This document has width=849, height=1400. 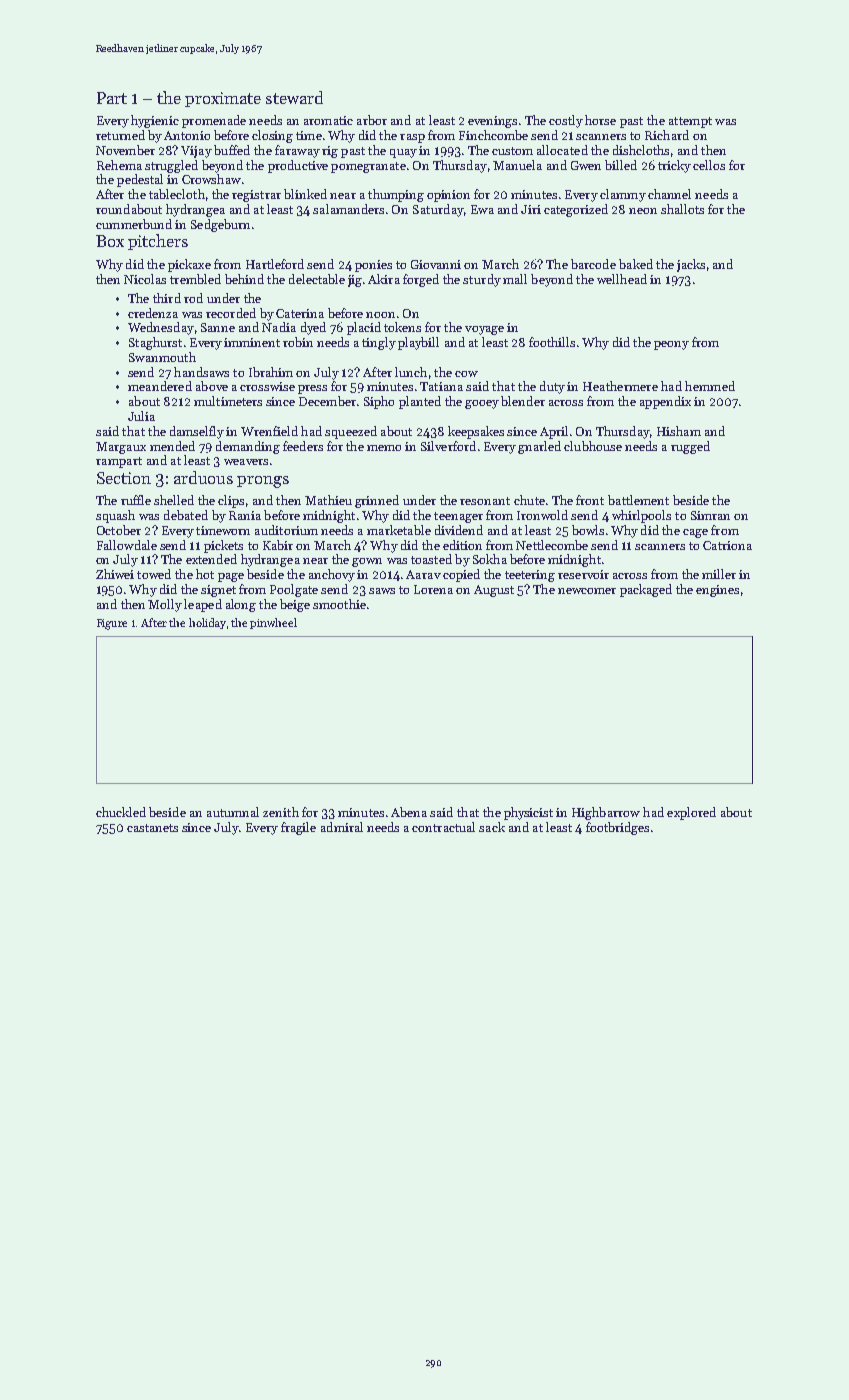 I want to click on rugged, so click(x=690, y=447).
